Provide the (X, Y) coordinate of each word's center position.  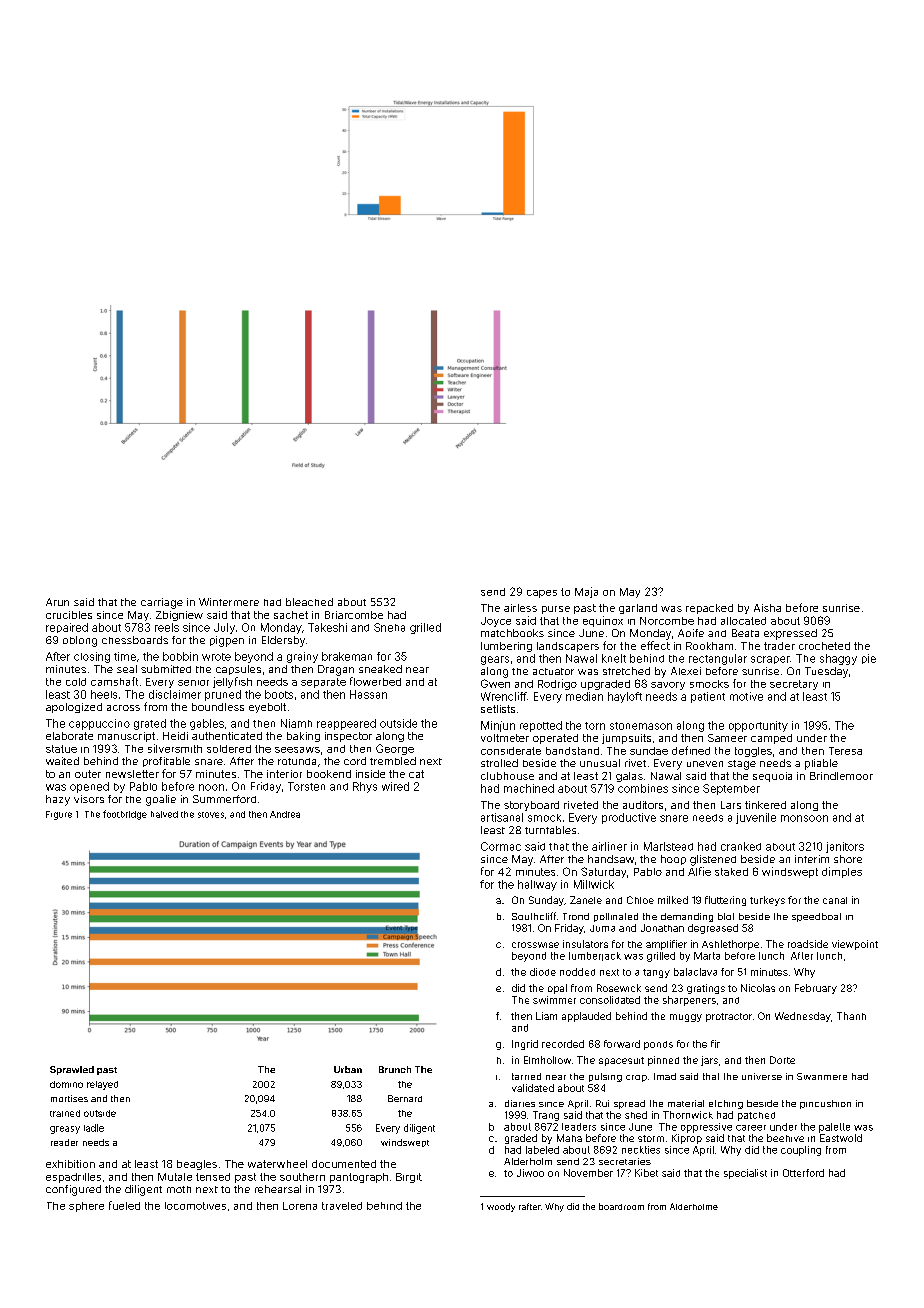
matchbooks (512, 633)
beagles (197, 1165)
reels (167, 627)
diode (543, 972)
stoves (211, 815)
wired (395, 786)
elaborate (69, 736)
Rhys (365, 787)
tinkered (765, 805)
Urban (348, 1069)
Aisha (767, 608)
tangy (656, 973)
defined (691, 750)
